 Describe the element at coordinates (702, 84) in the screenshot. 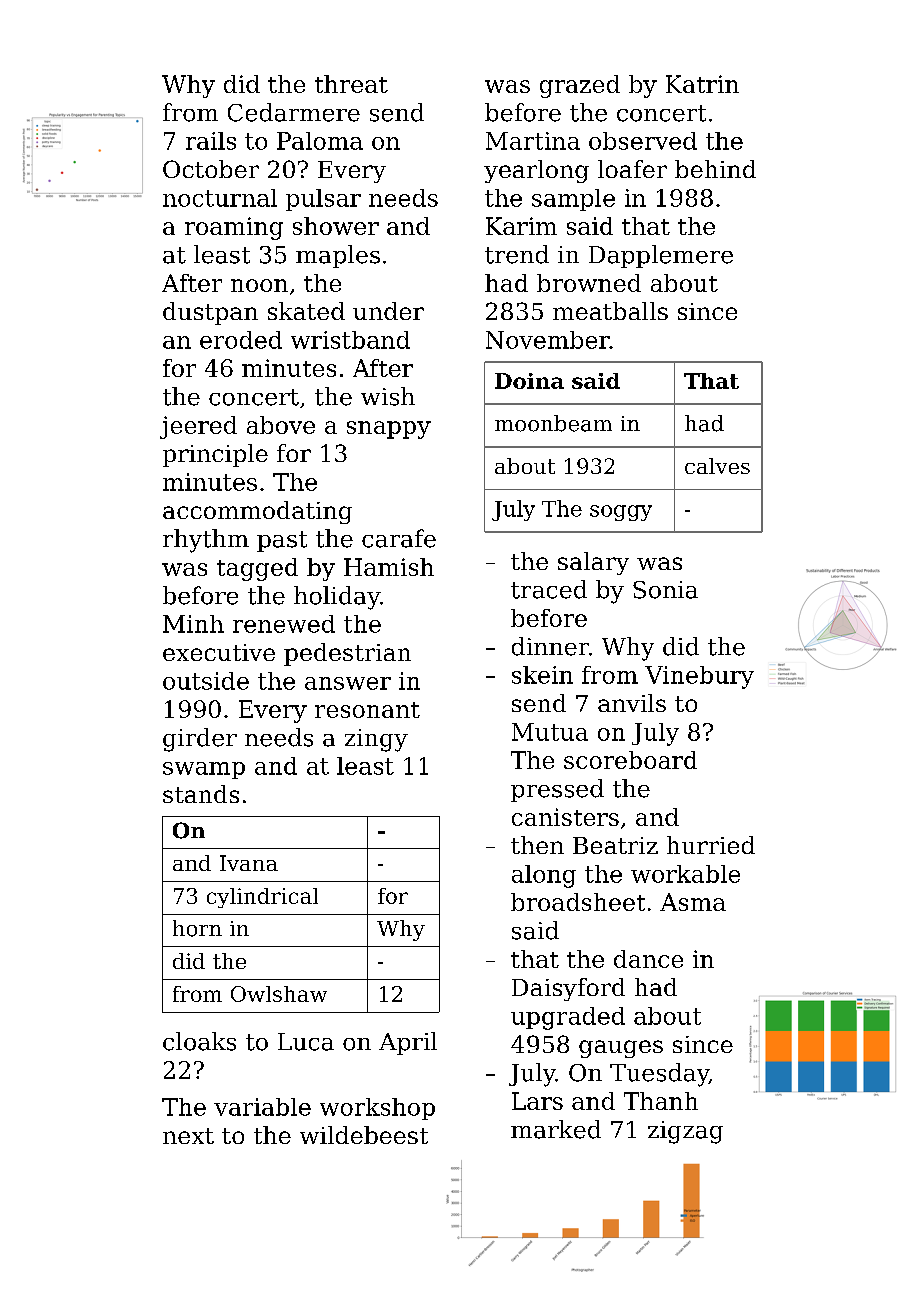

I see `Katrin` at that location.
